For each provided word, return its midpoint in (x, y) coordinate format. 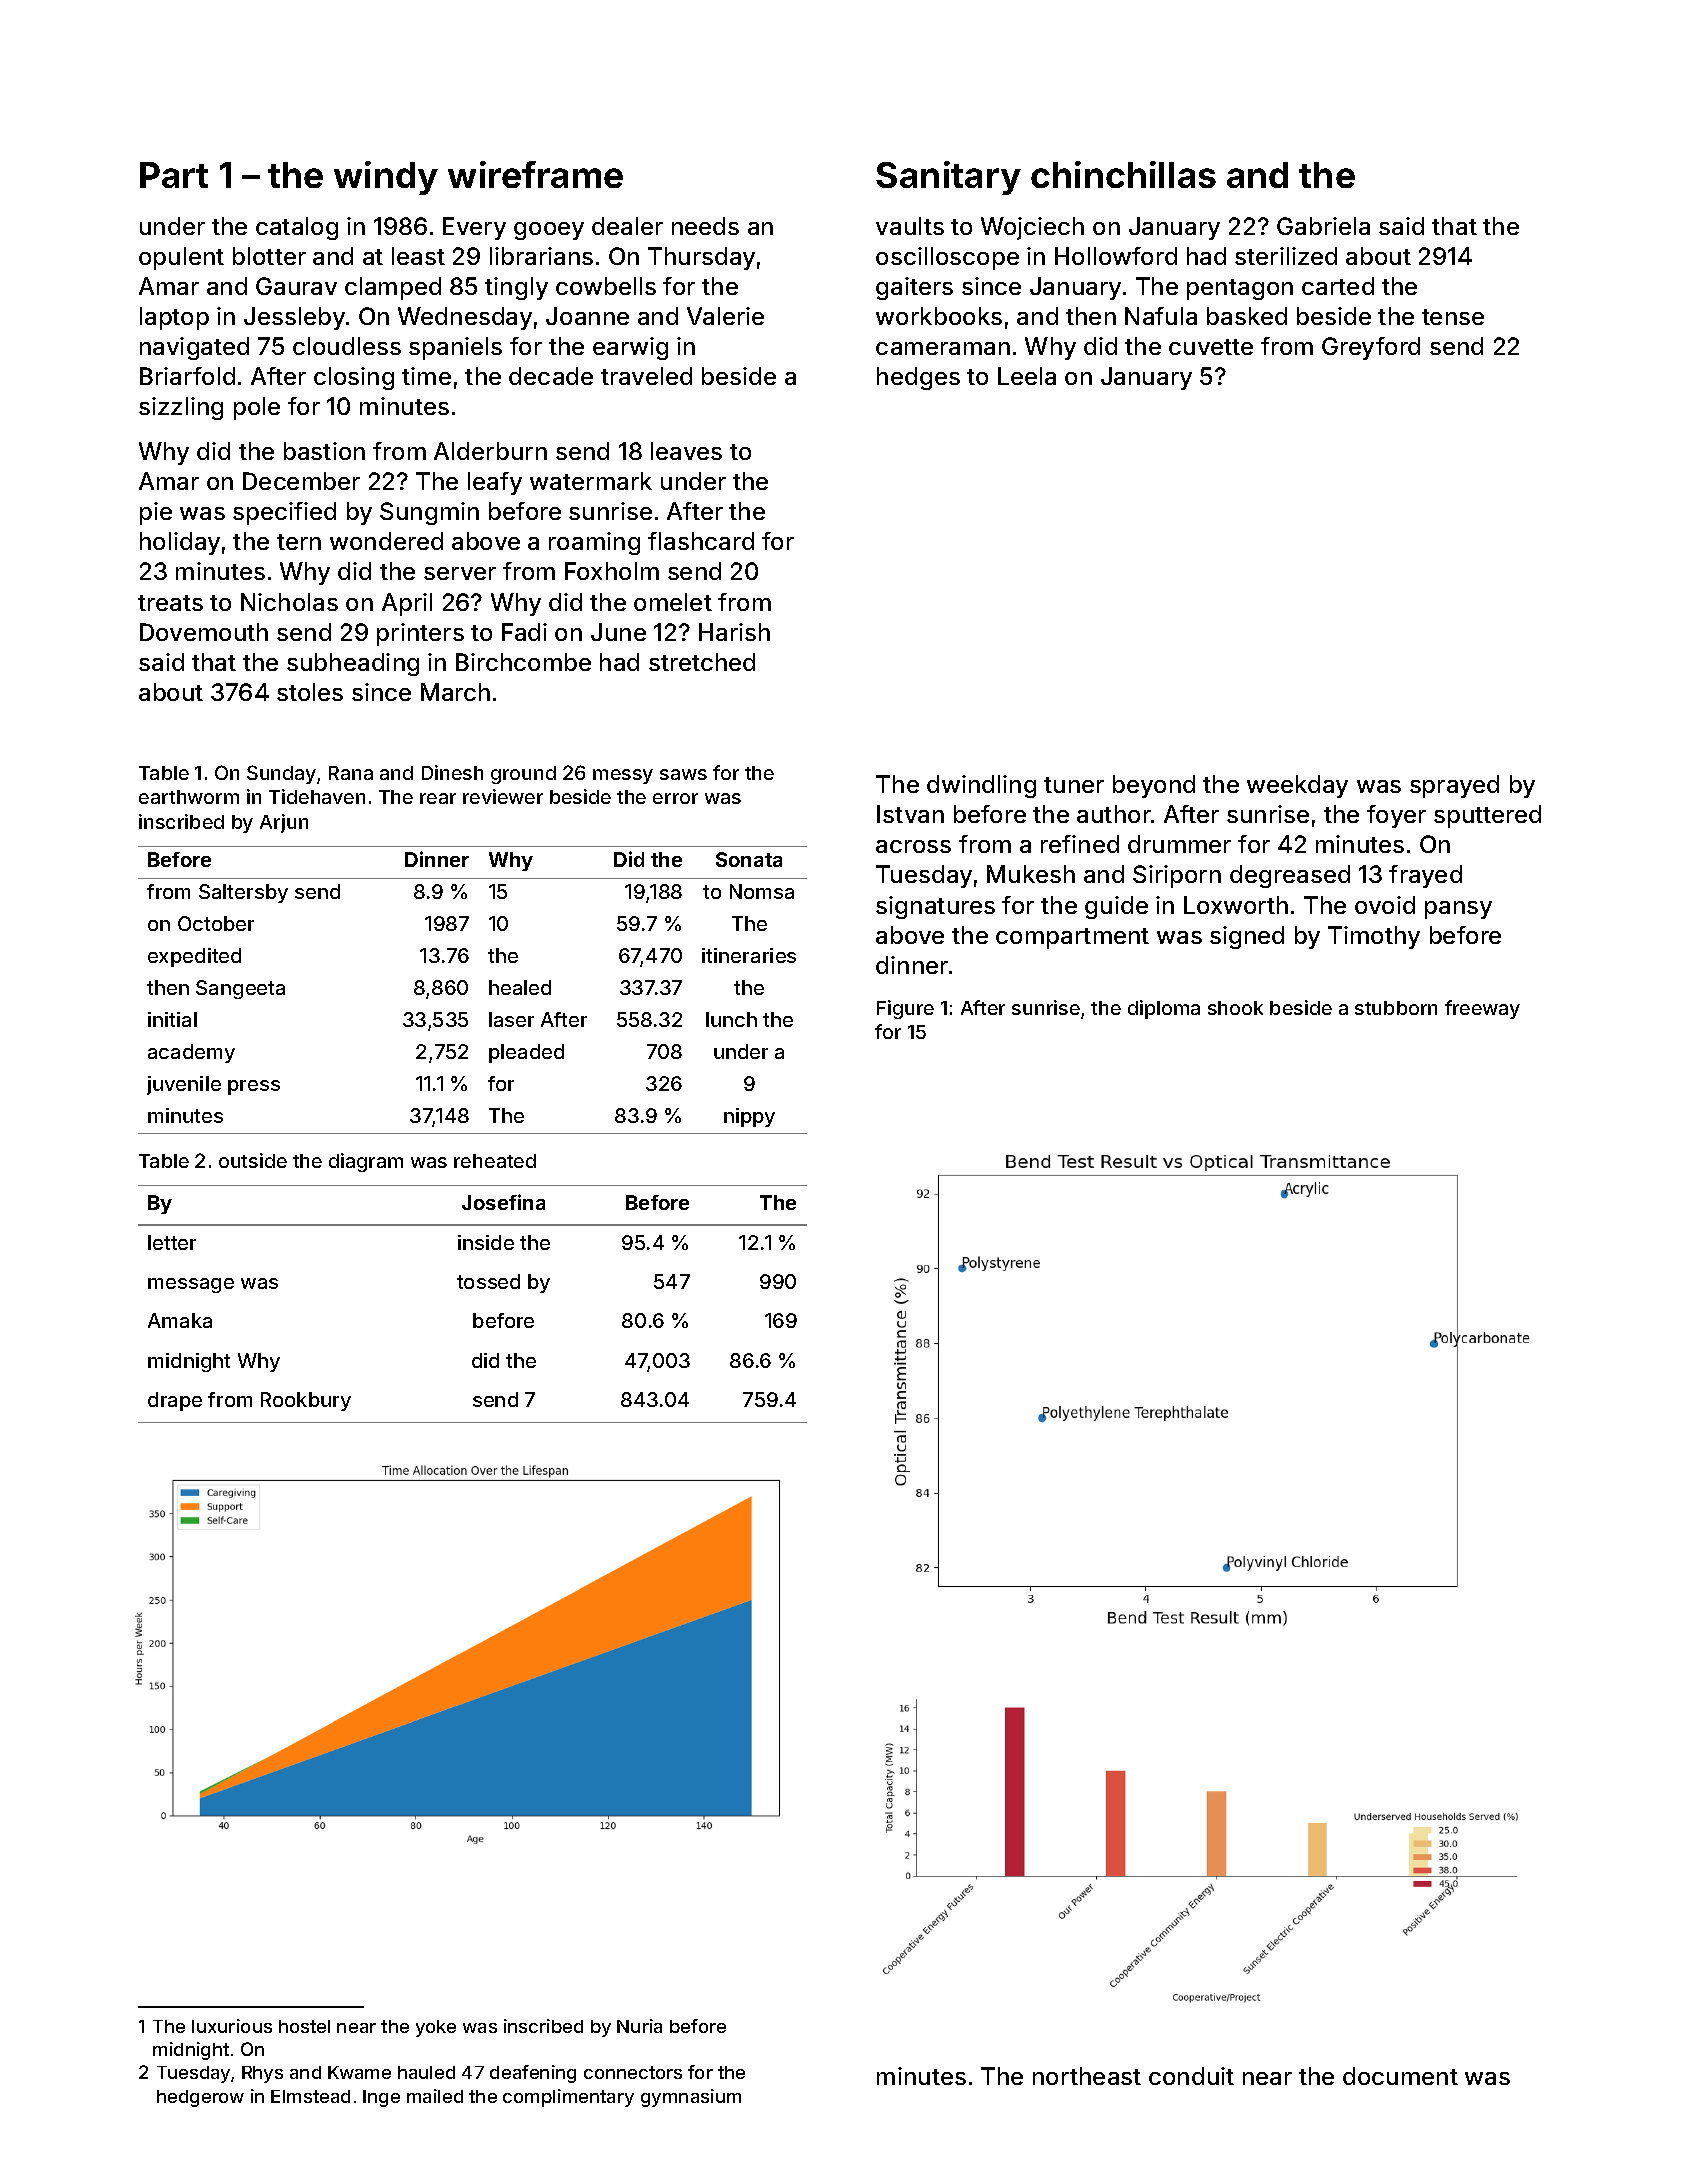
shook (1235, 1008)
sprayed (1454, 786)
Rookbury (306, 1401)
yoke (436, 2028)
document (1400, 2076)
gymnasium (691, 2098)
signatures (935, 907)
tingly (516, 288)
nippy (749, 1117)
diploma (1164, 1009)
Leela (1027, 376)
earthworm (189, 797)
